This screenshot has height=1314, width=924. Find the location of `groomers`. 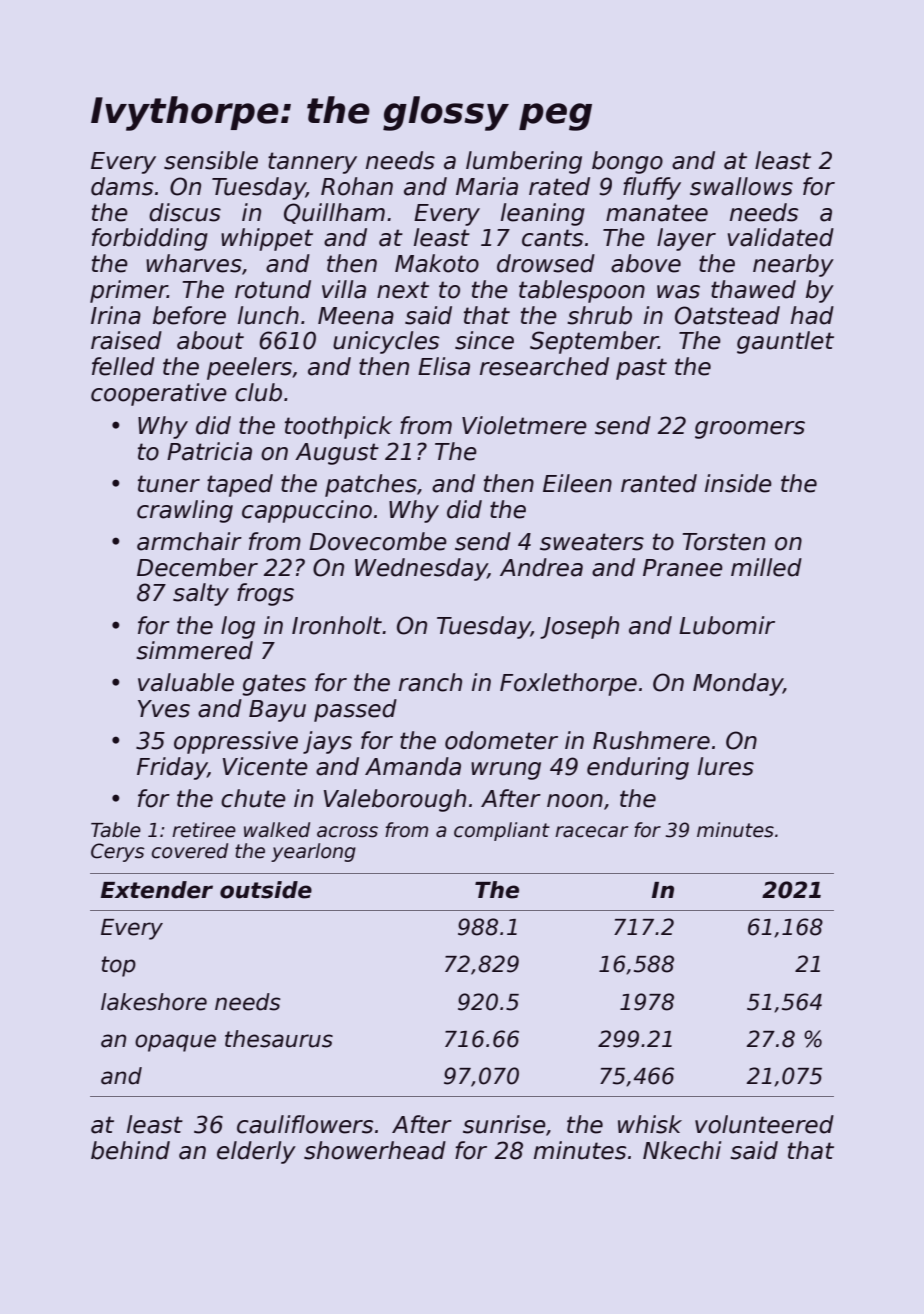

groomers is located at coordinates (750, 430).
